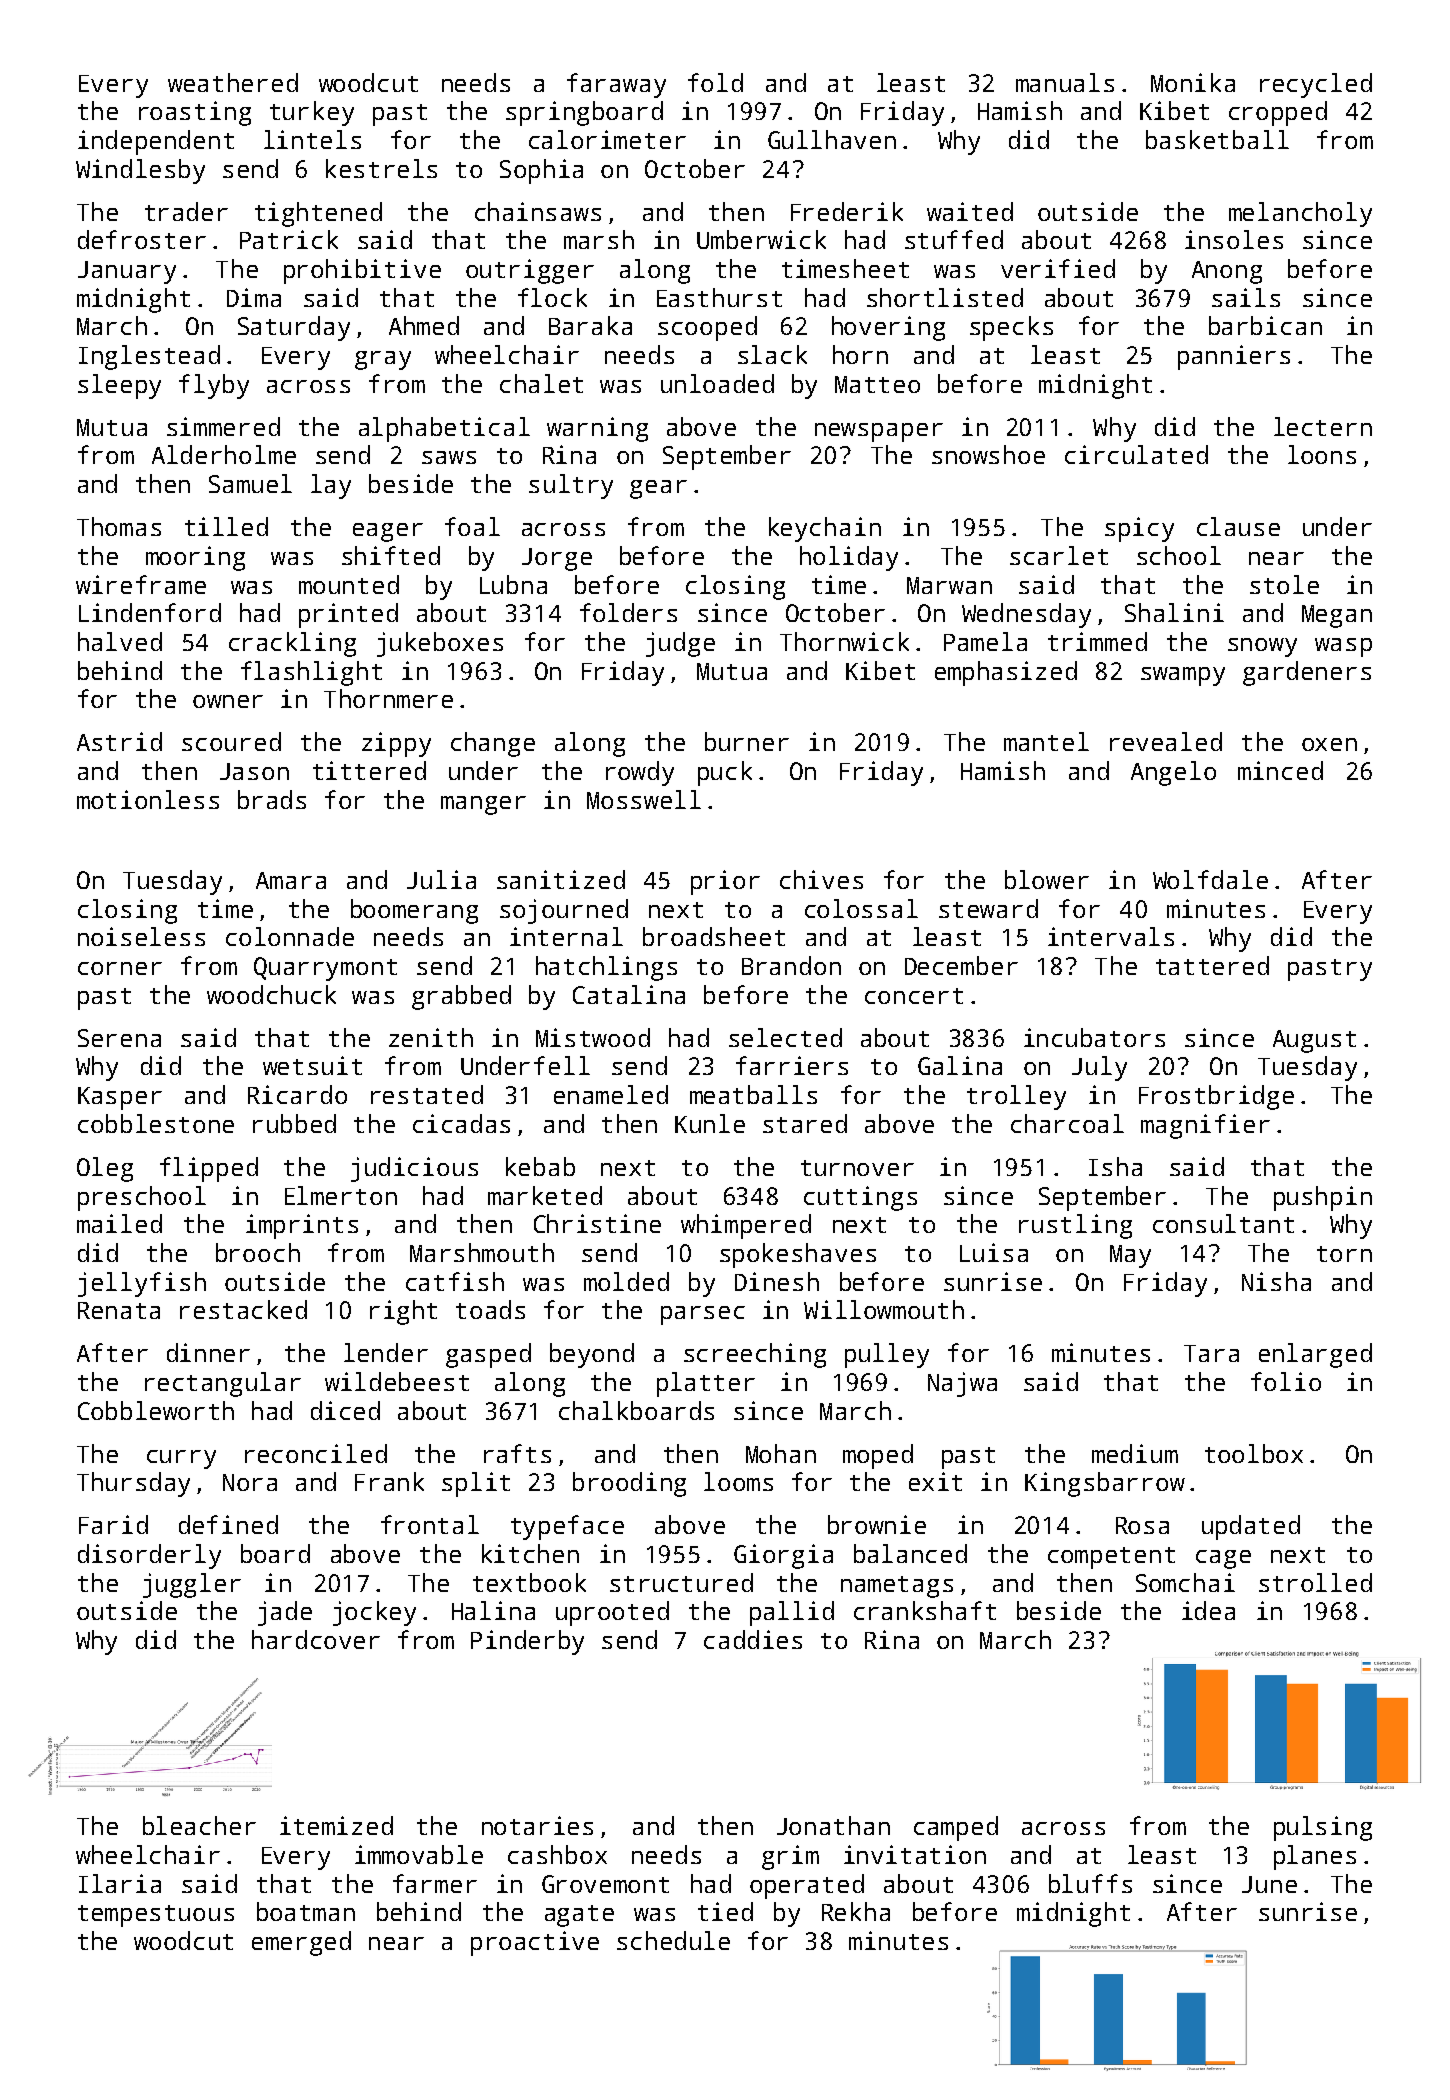 This screenshot has height=2100, width=1450. Describe the element at coordinates (113, 1524) in the screenshot. I see `Farid` at that location.
